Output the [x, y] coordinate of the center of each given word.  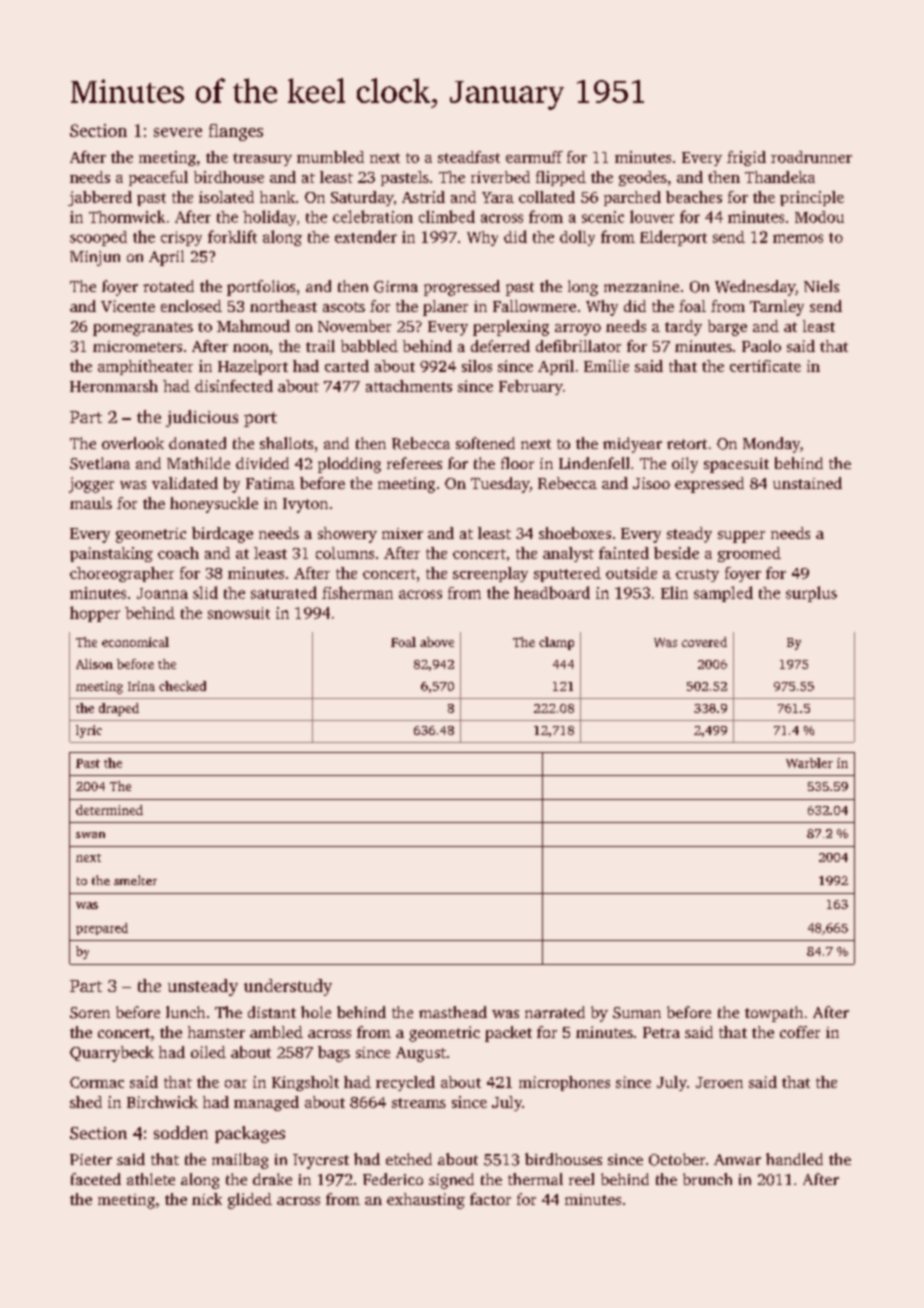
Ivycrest [321, 1161]
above [437, 642]
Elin [674, 592]
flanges [236, 132]
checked [182, 686]
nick [207, 1199]
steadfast [469, 157]
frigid [746, 158]
